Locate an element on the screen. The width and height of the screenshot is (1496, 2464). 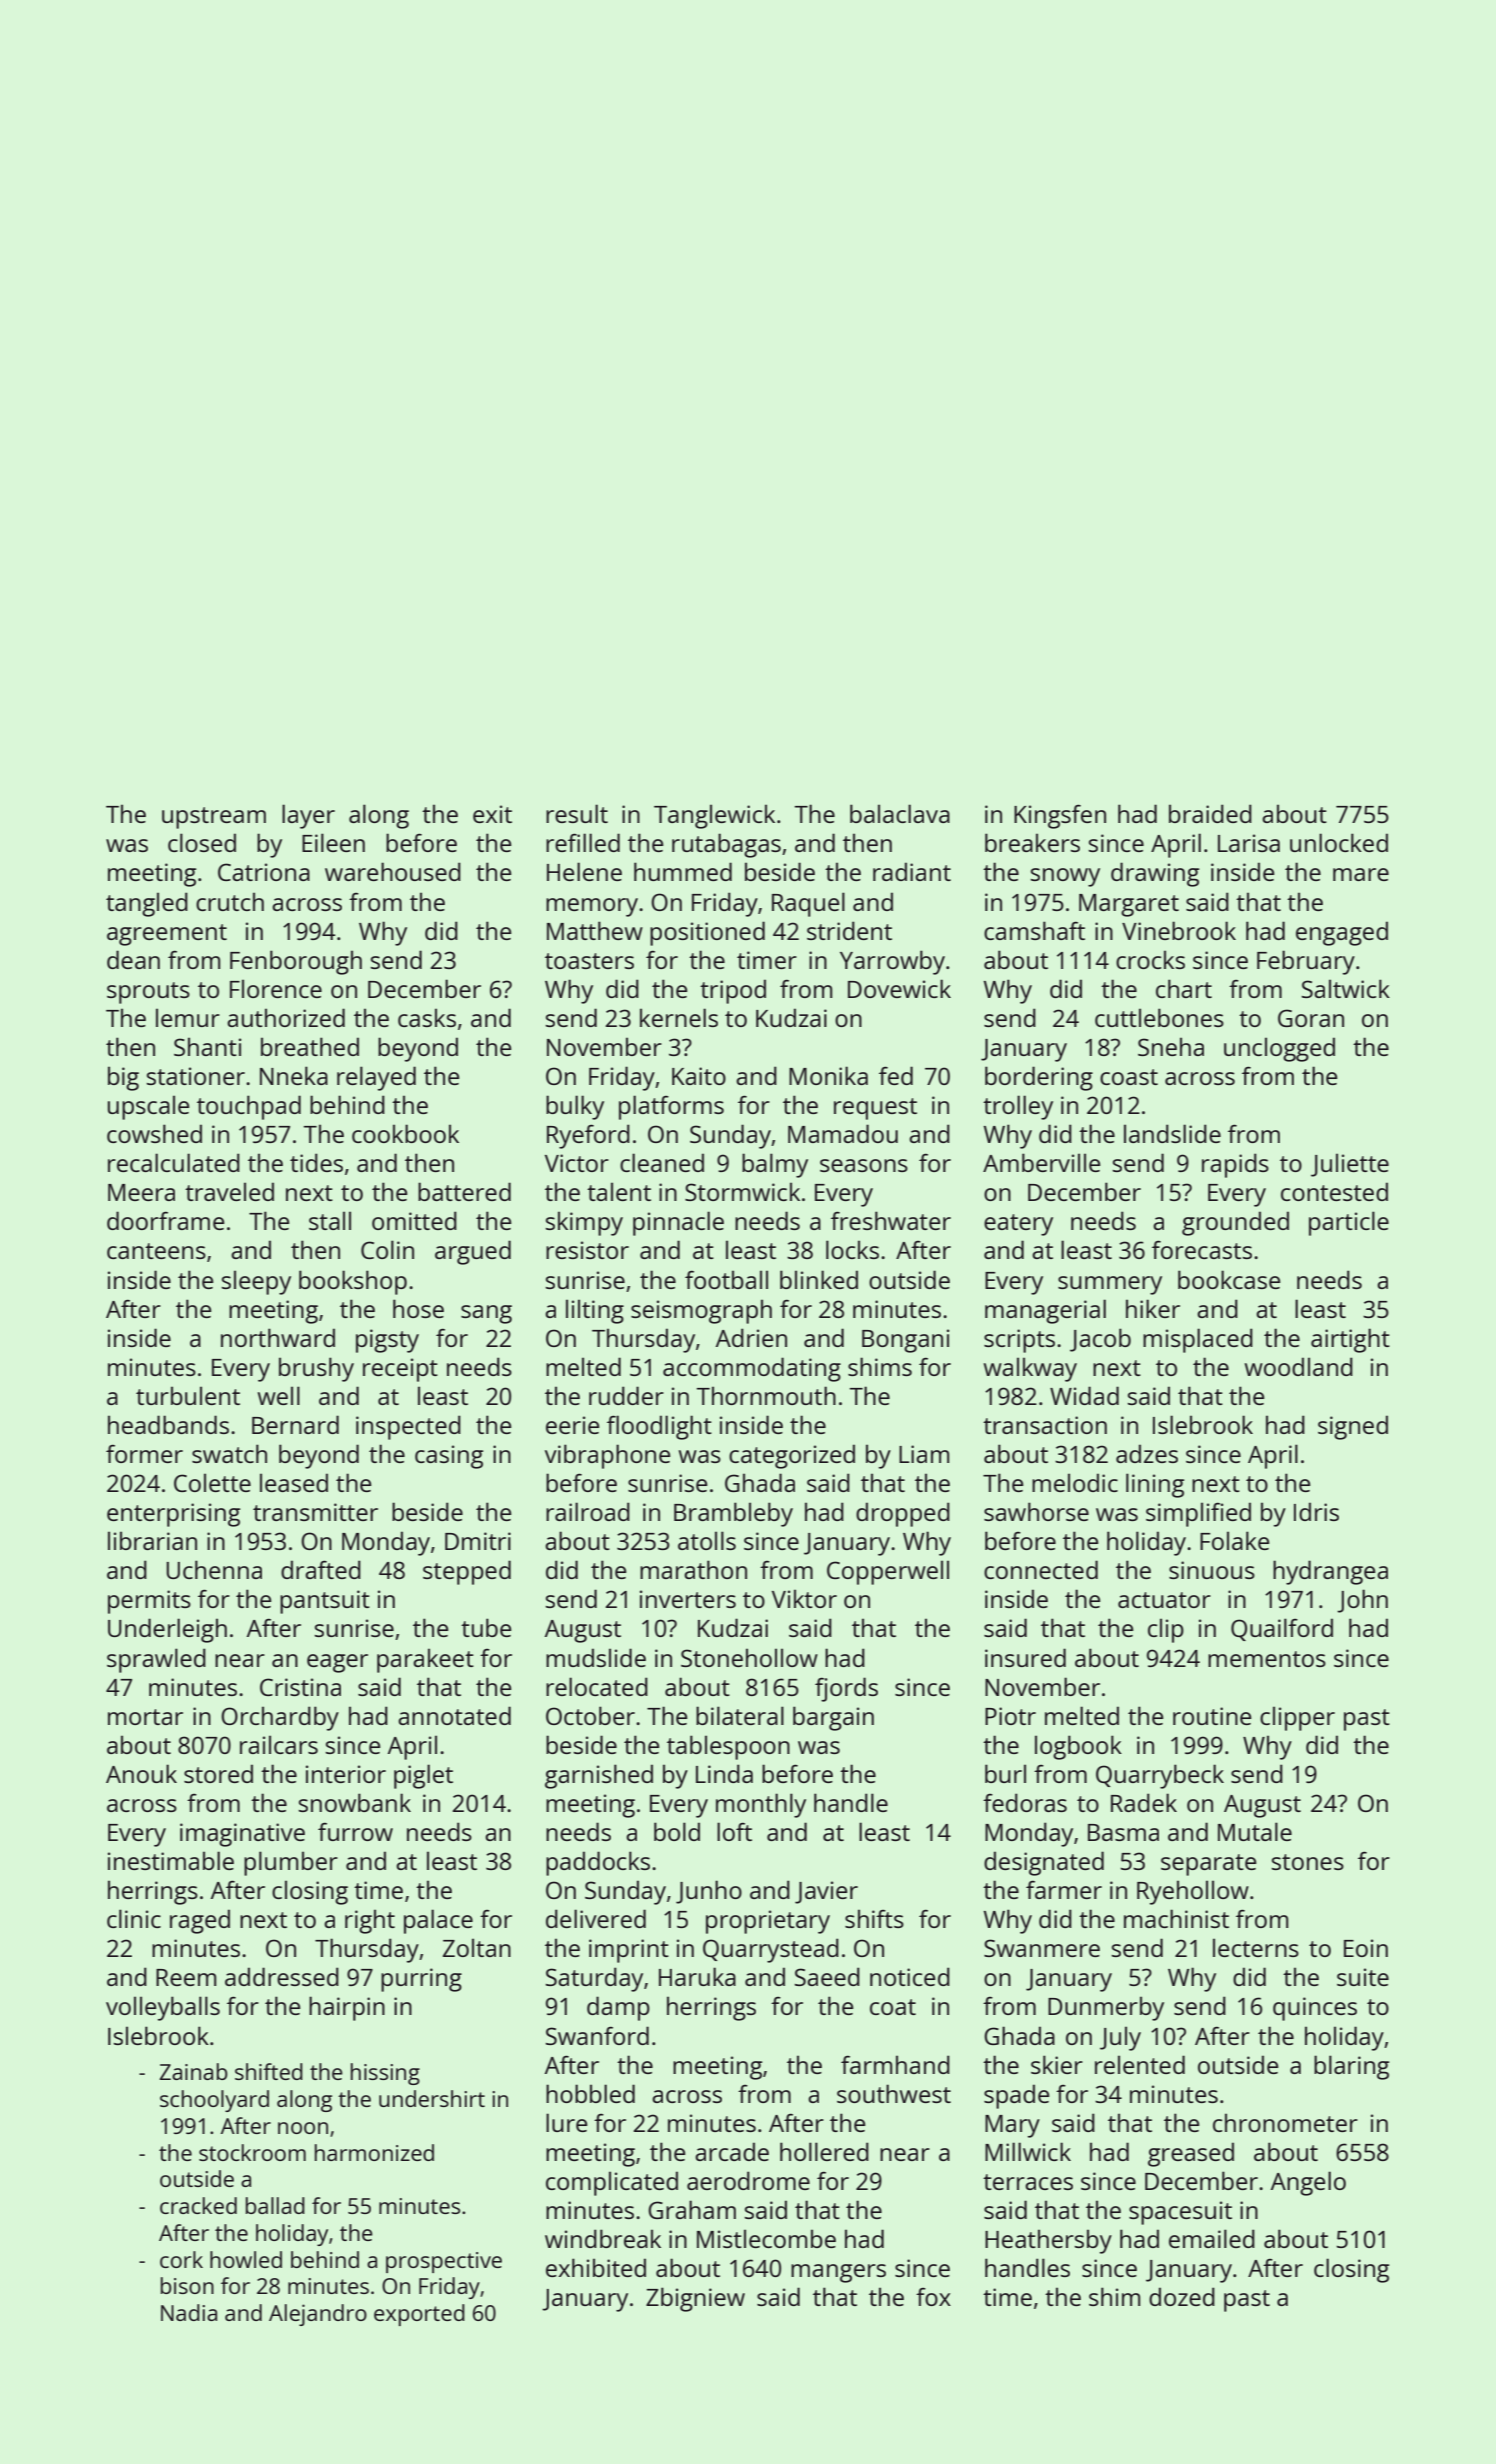
dozed is located at coordinates (1182, 2296).
